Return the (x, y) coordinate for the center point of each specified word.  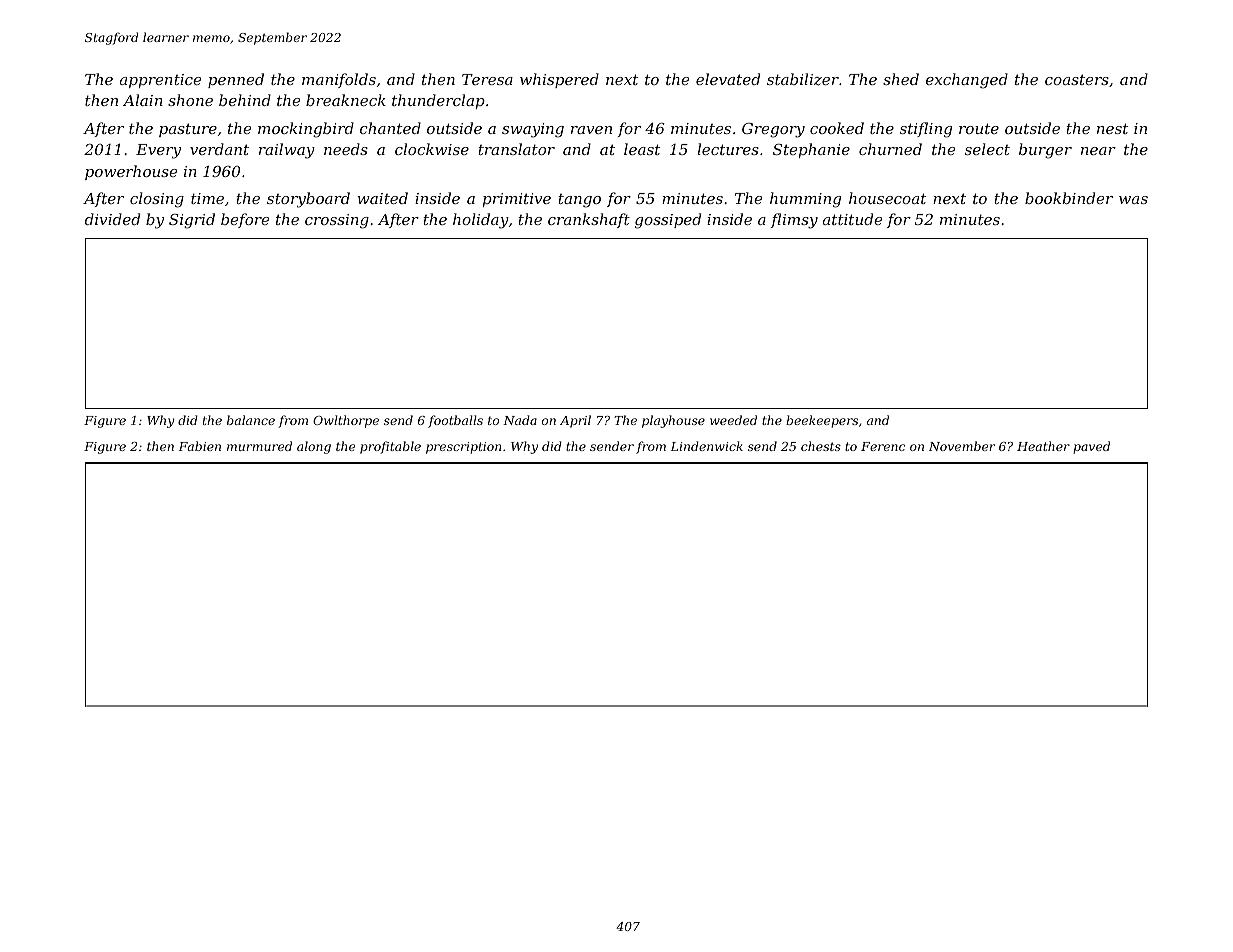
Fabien (200, 446)
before (245, 220)
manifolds (339, 80)
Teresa (487, 79)
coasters (1077, 79)
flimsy (794, 221)
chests (821, 446)
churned (890, 149)
